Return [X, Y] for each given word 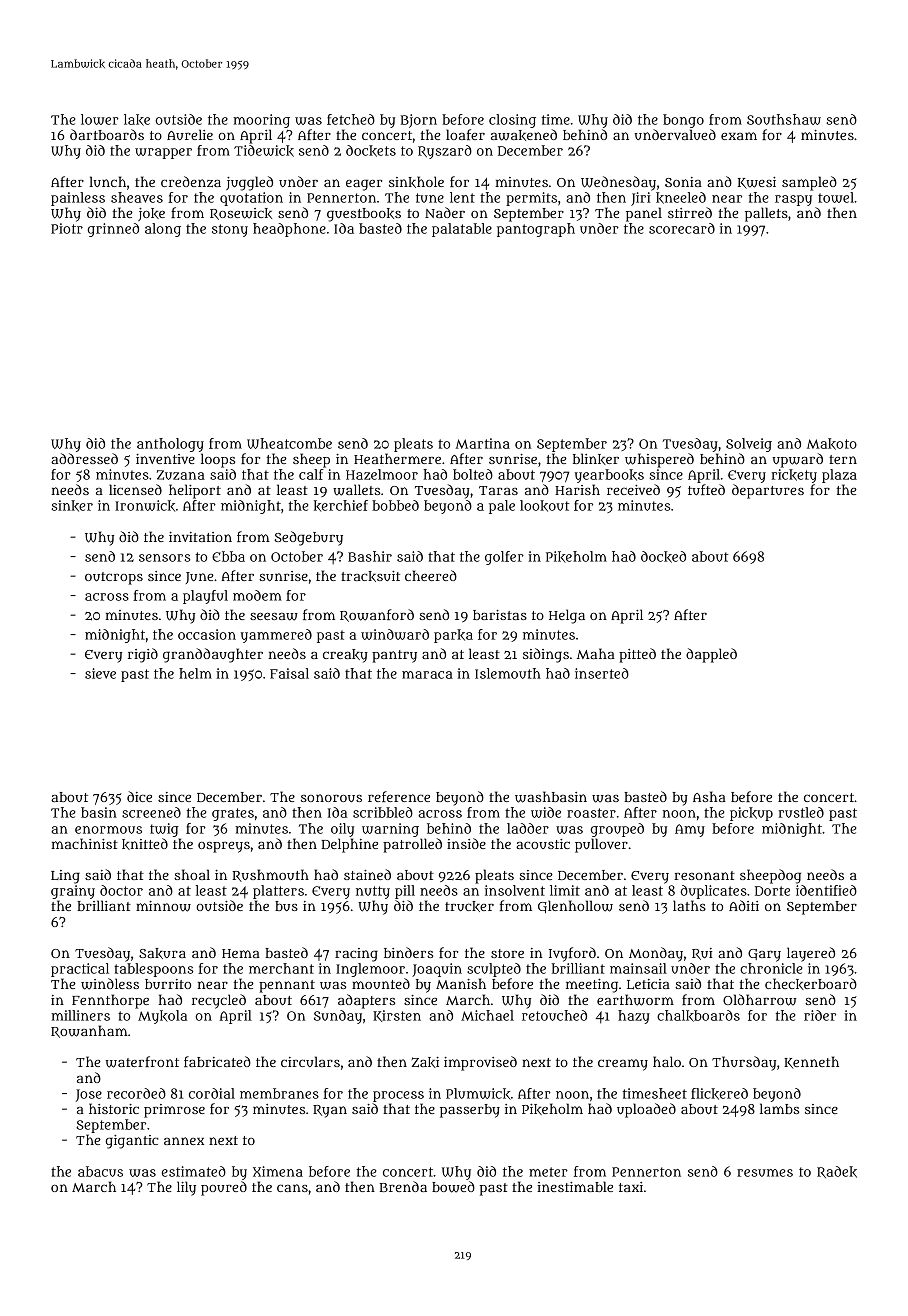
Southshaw [784, 119]
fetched [351, 119]
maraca [427, 675]
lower [100, 119]
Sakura [162, 953]
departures [768, 491]
